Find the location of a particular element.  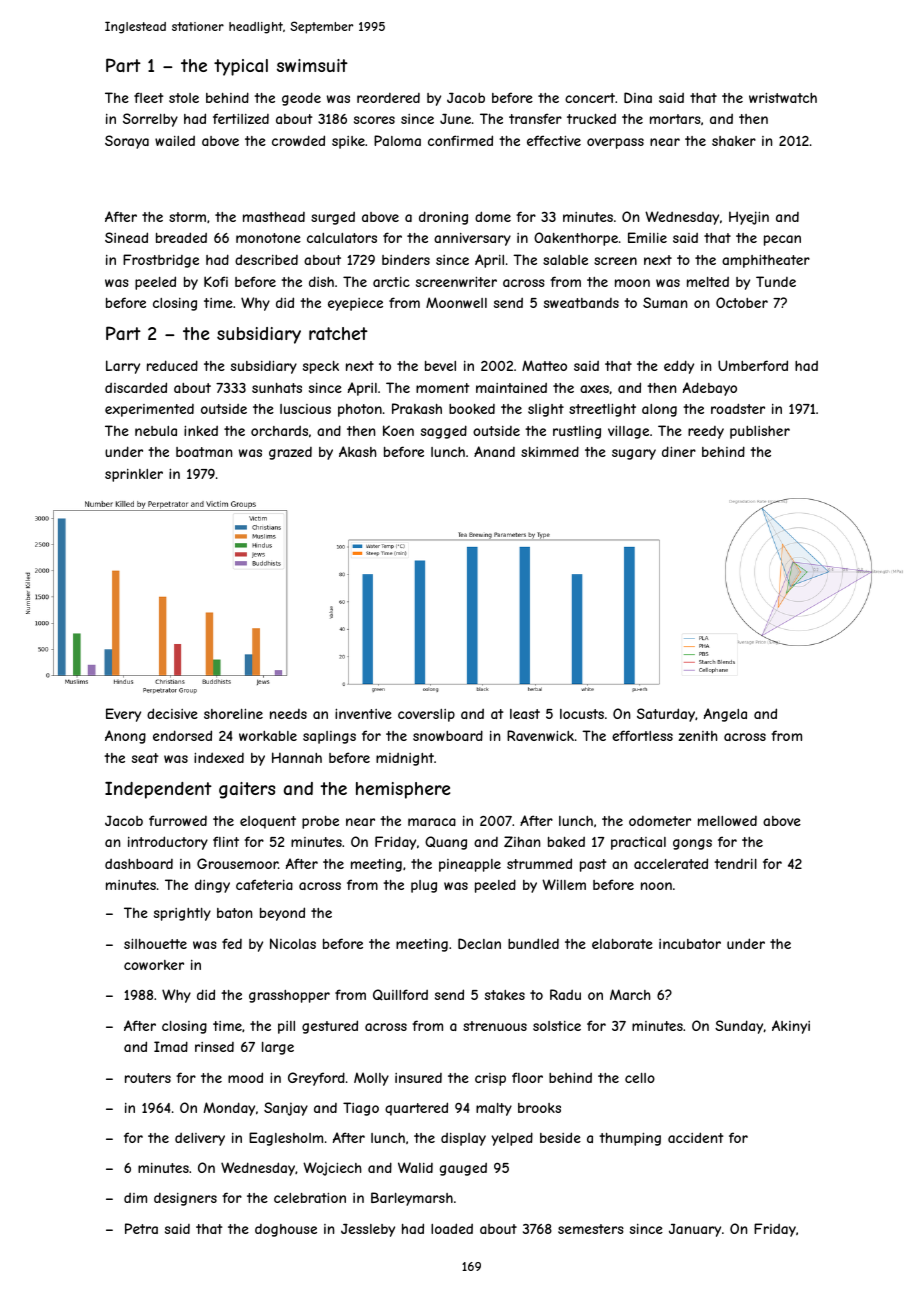

practical is located at coordinates (638, 843).
